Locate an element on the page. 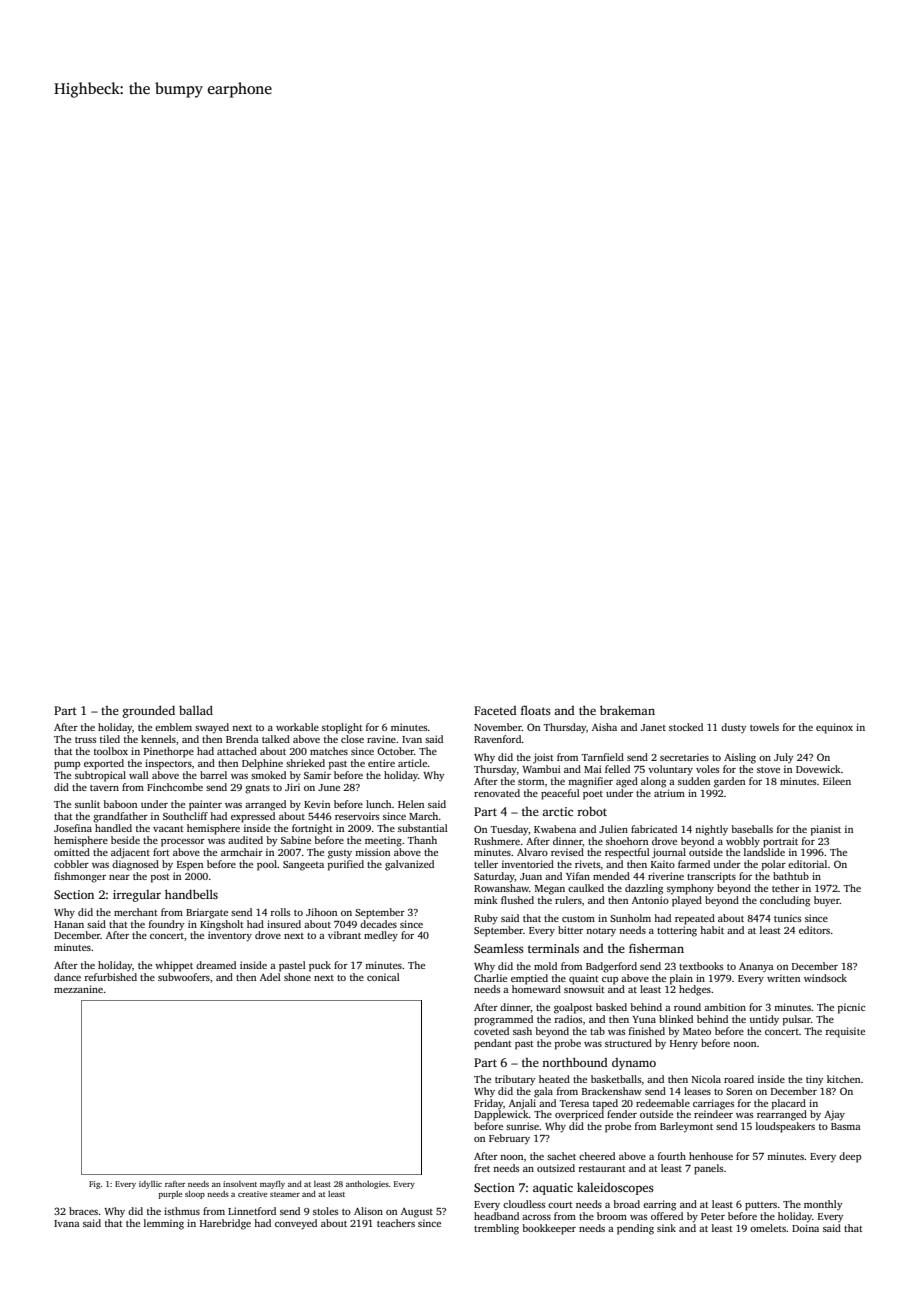  ballad is located at coordinates (196, 710).
